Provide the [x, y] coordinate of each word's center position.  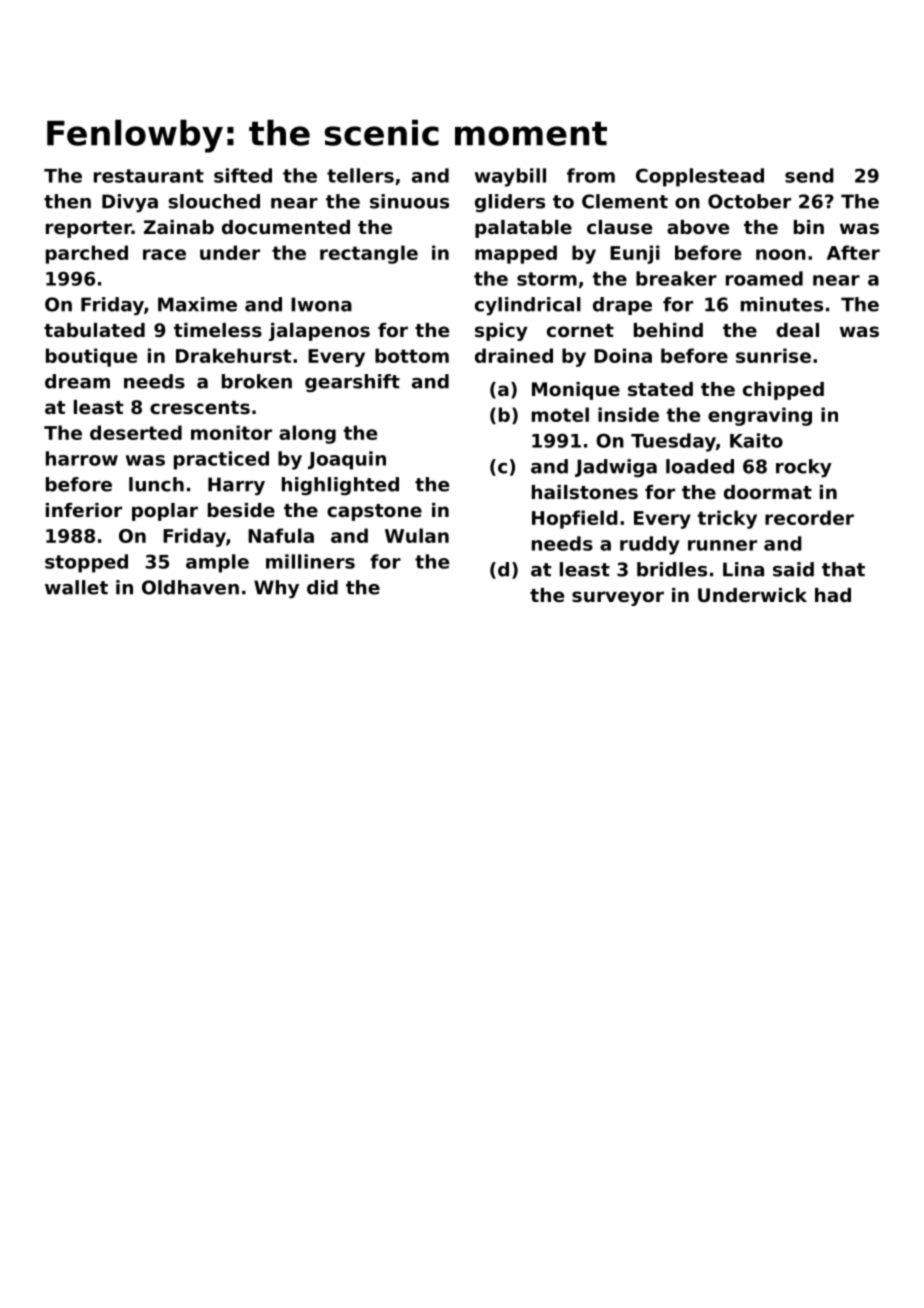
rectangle [369, 254]
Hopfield [575, 519]
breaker [676, 278]
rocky [804, 468]
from [591, 175]
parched [87, 254]
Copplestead [700, 177]
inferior [84, 510]
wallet [76, 587]
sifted [243, 175]
